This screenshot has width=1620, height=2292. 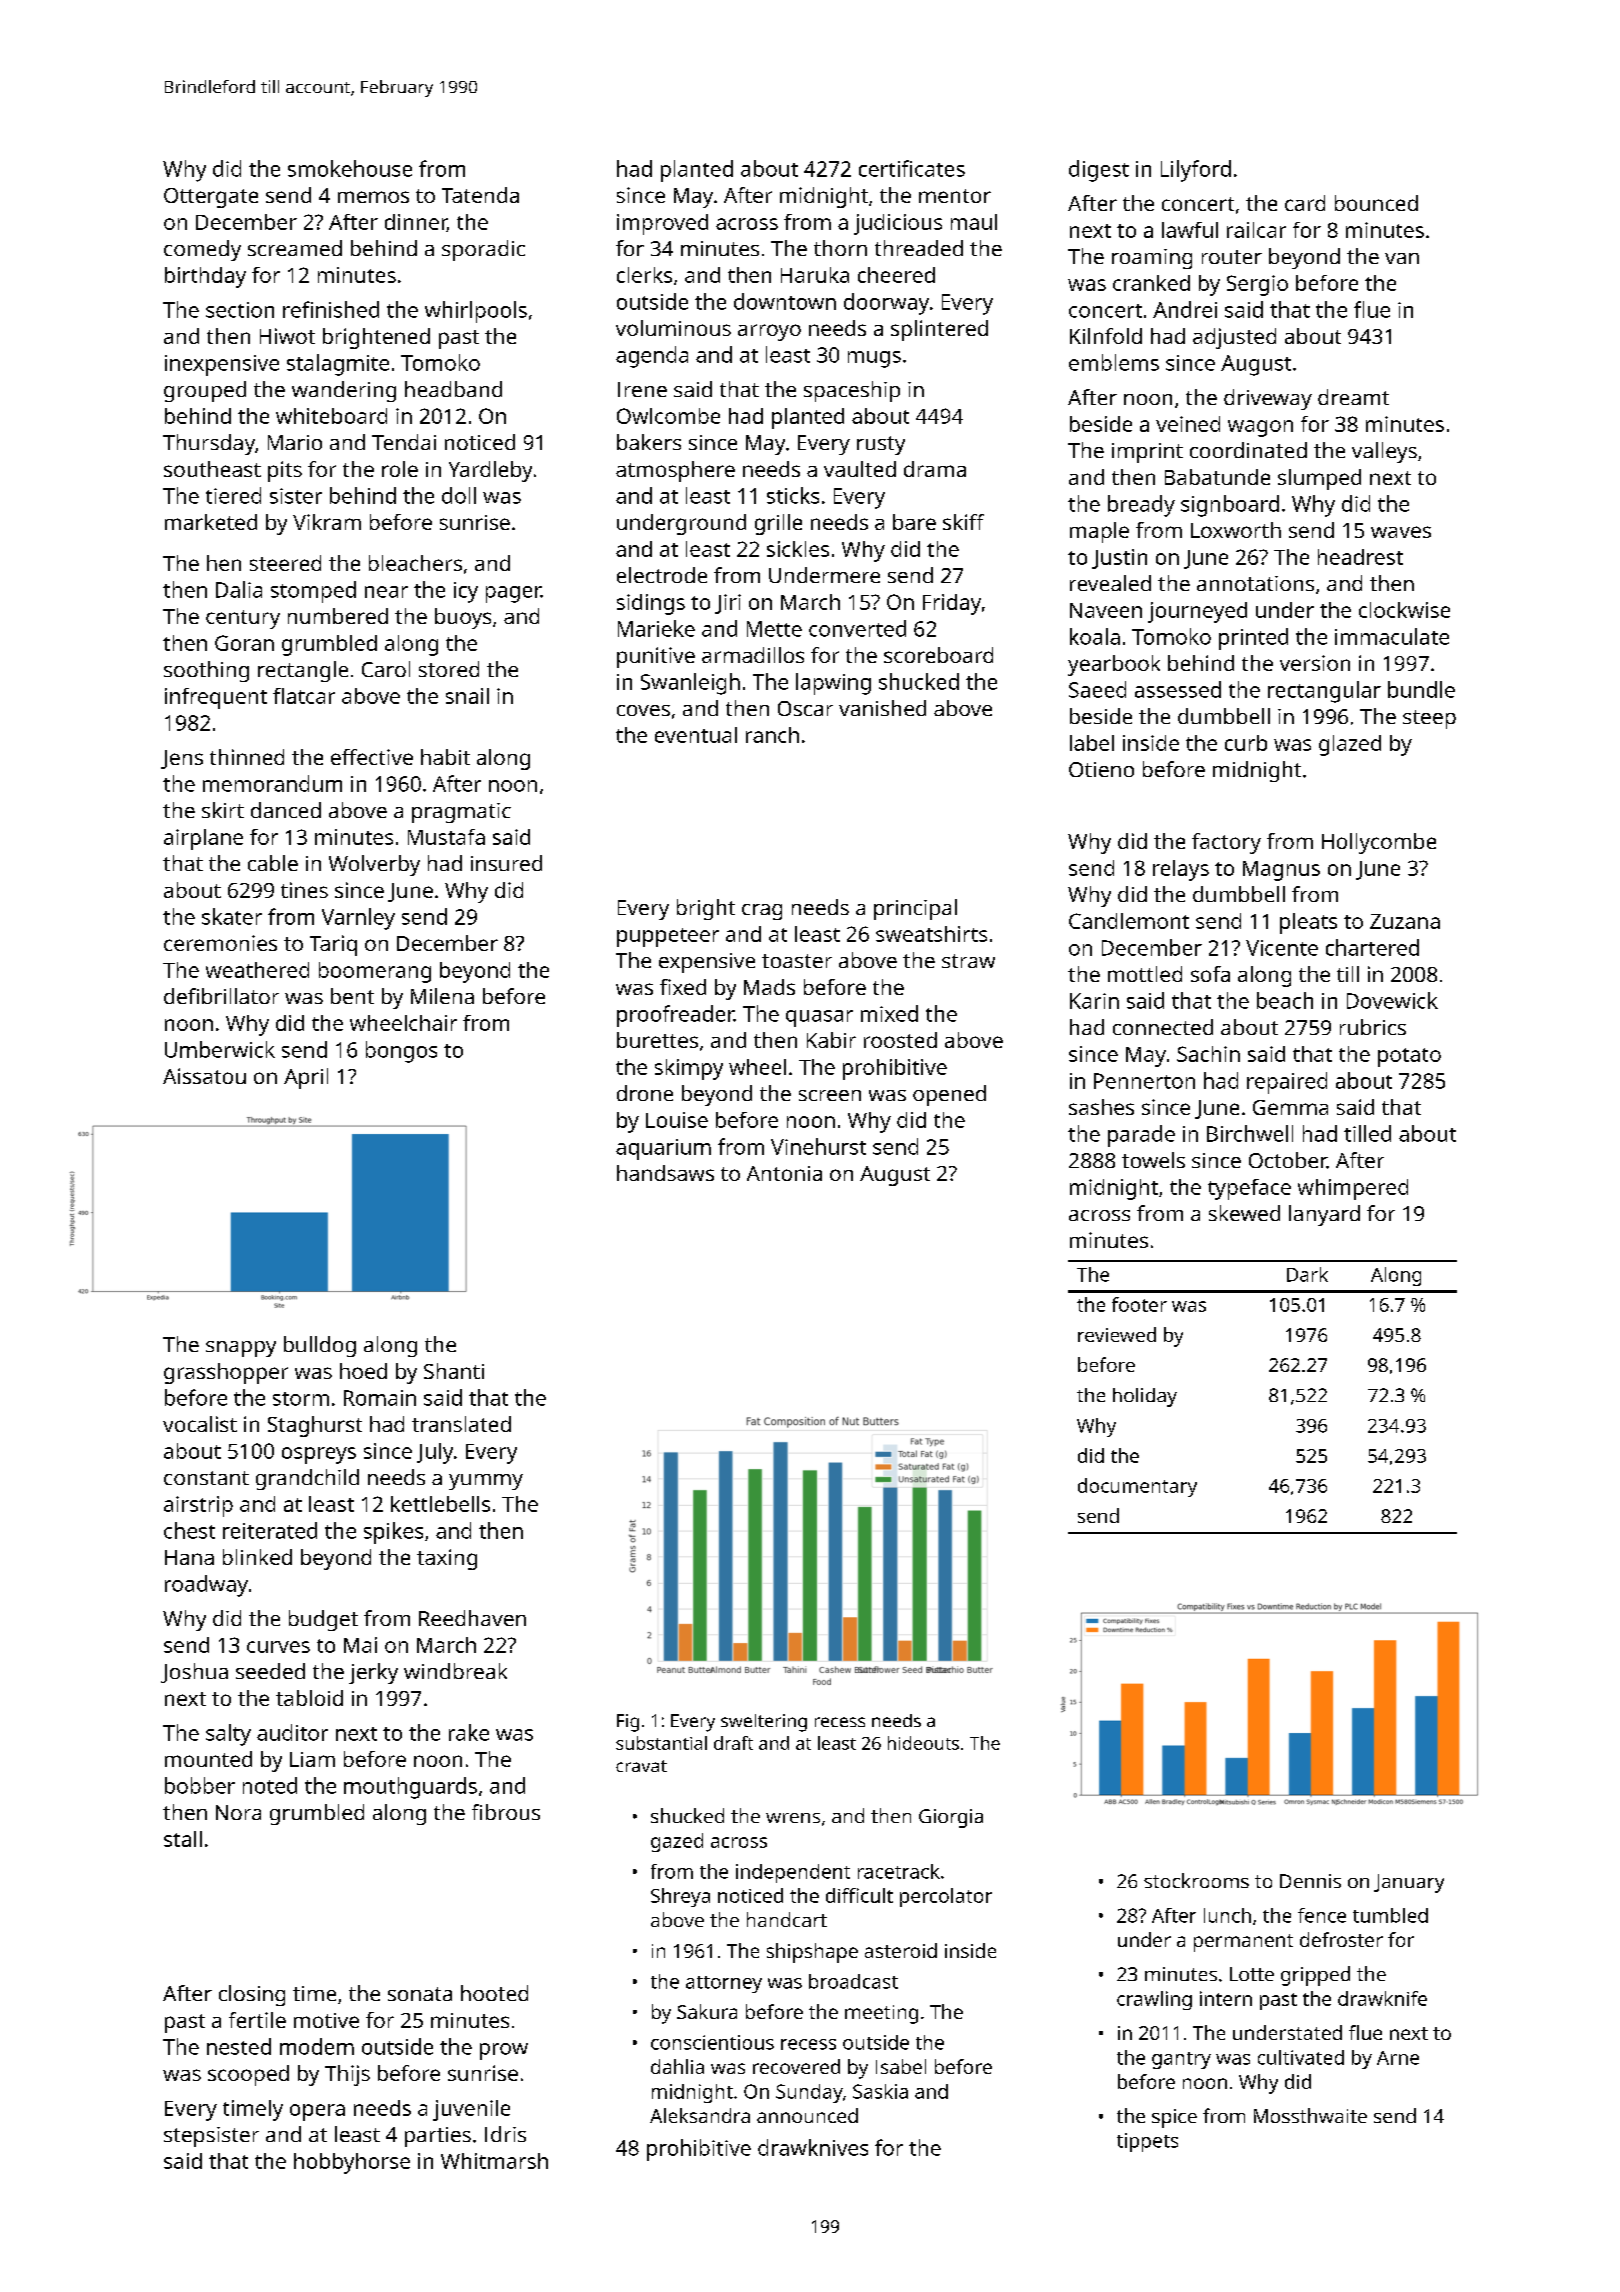 I want to click on kettlebells, so click(x=440, y=1504).
